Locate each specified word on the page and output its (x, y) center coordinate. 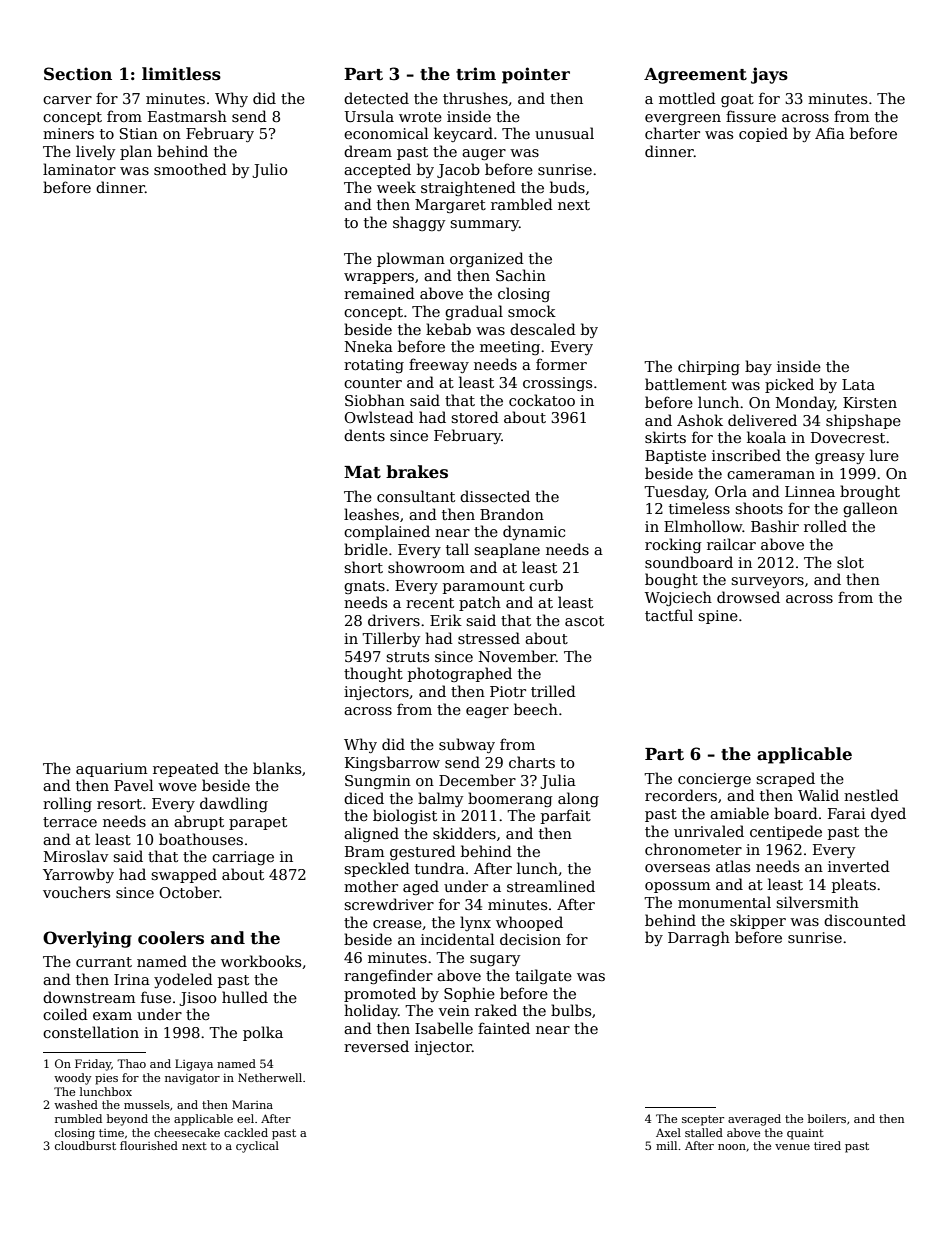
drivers (394, 620)
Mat (362, 472)
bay (758, 367)
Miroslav (76, 856)
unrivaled (709, 831)
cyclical (257, 1147)
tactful (669, 615)
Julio (269, 170)
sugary (495, 960)
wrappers (379, 278)
